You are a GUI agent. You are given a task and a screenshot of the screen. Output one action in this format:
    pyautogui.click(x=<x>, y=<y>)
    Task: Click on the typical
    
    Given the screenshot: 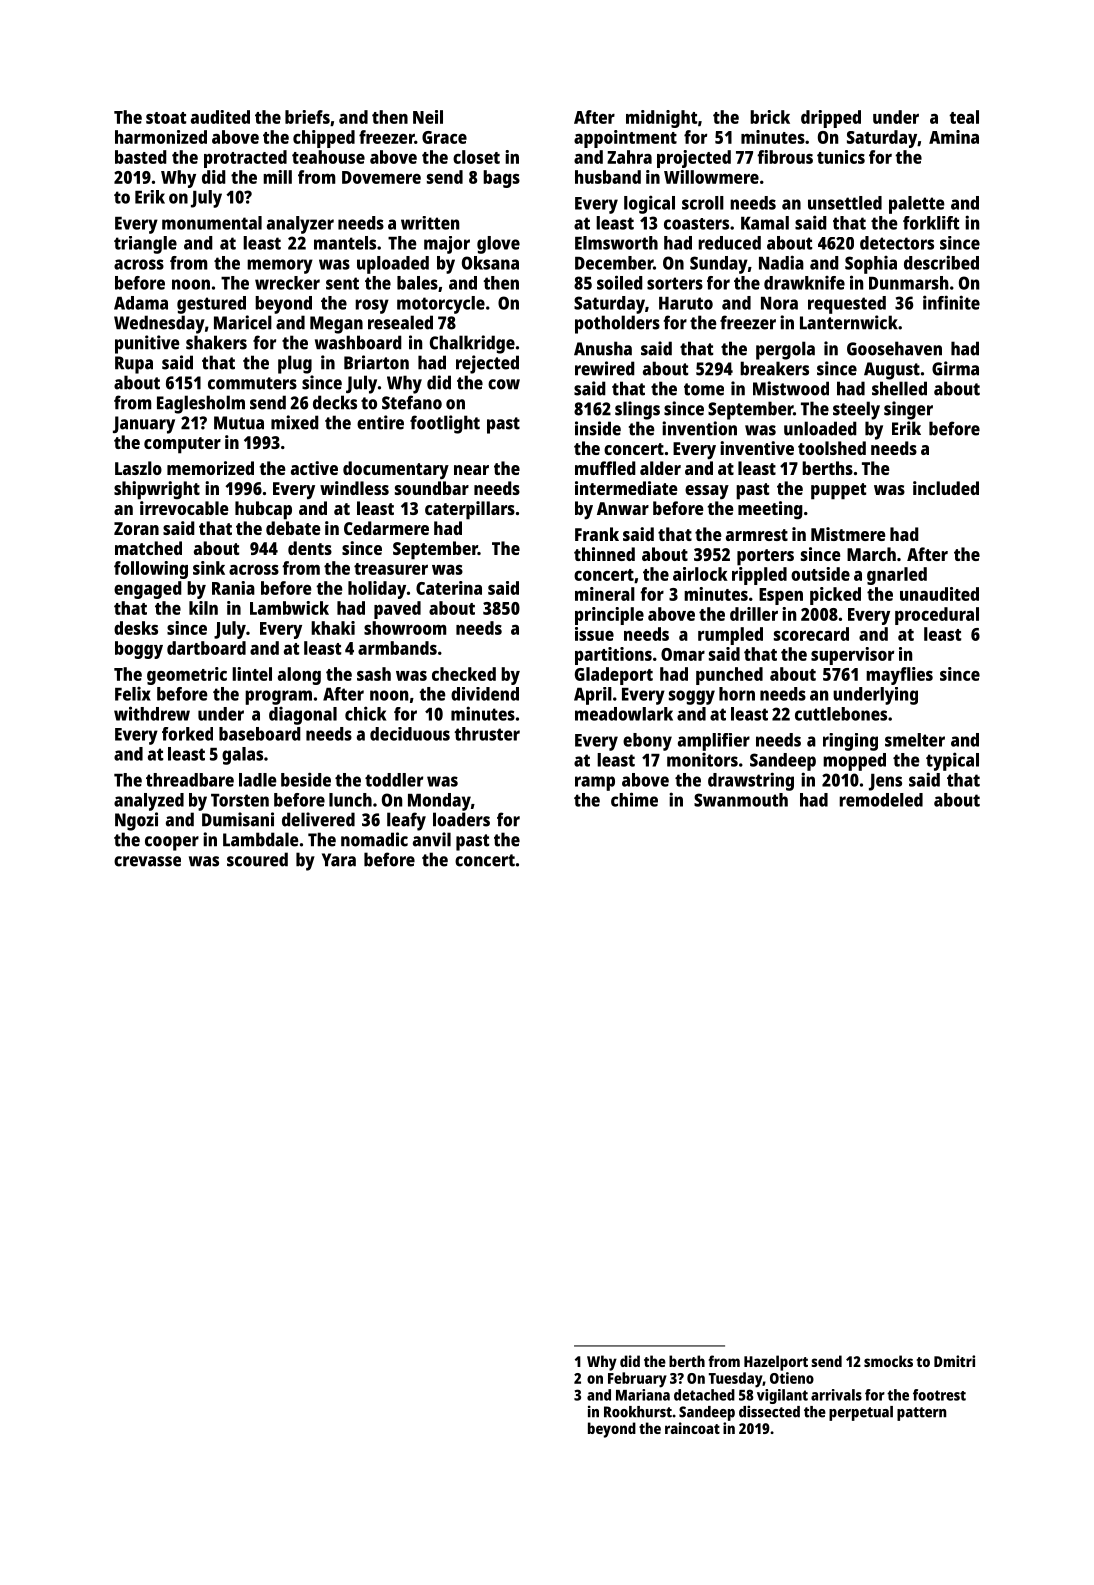 What is the action you would take?
    pyautogui.click(x=952, y=761)
